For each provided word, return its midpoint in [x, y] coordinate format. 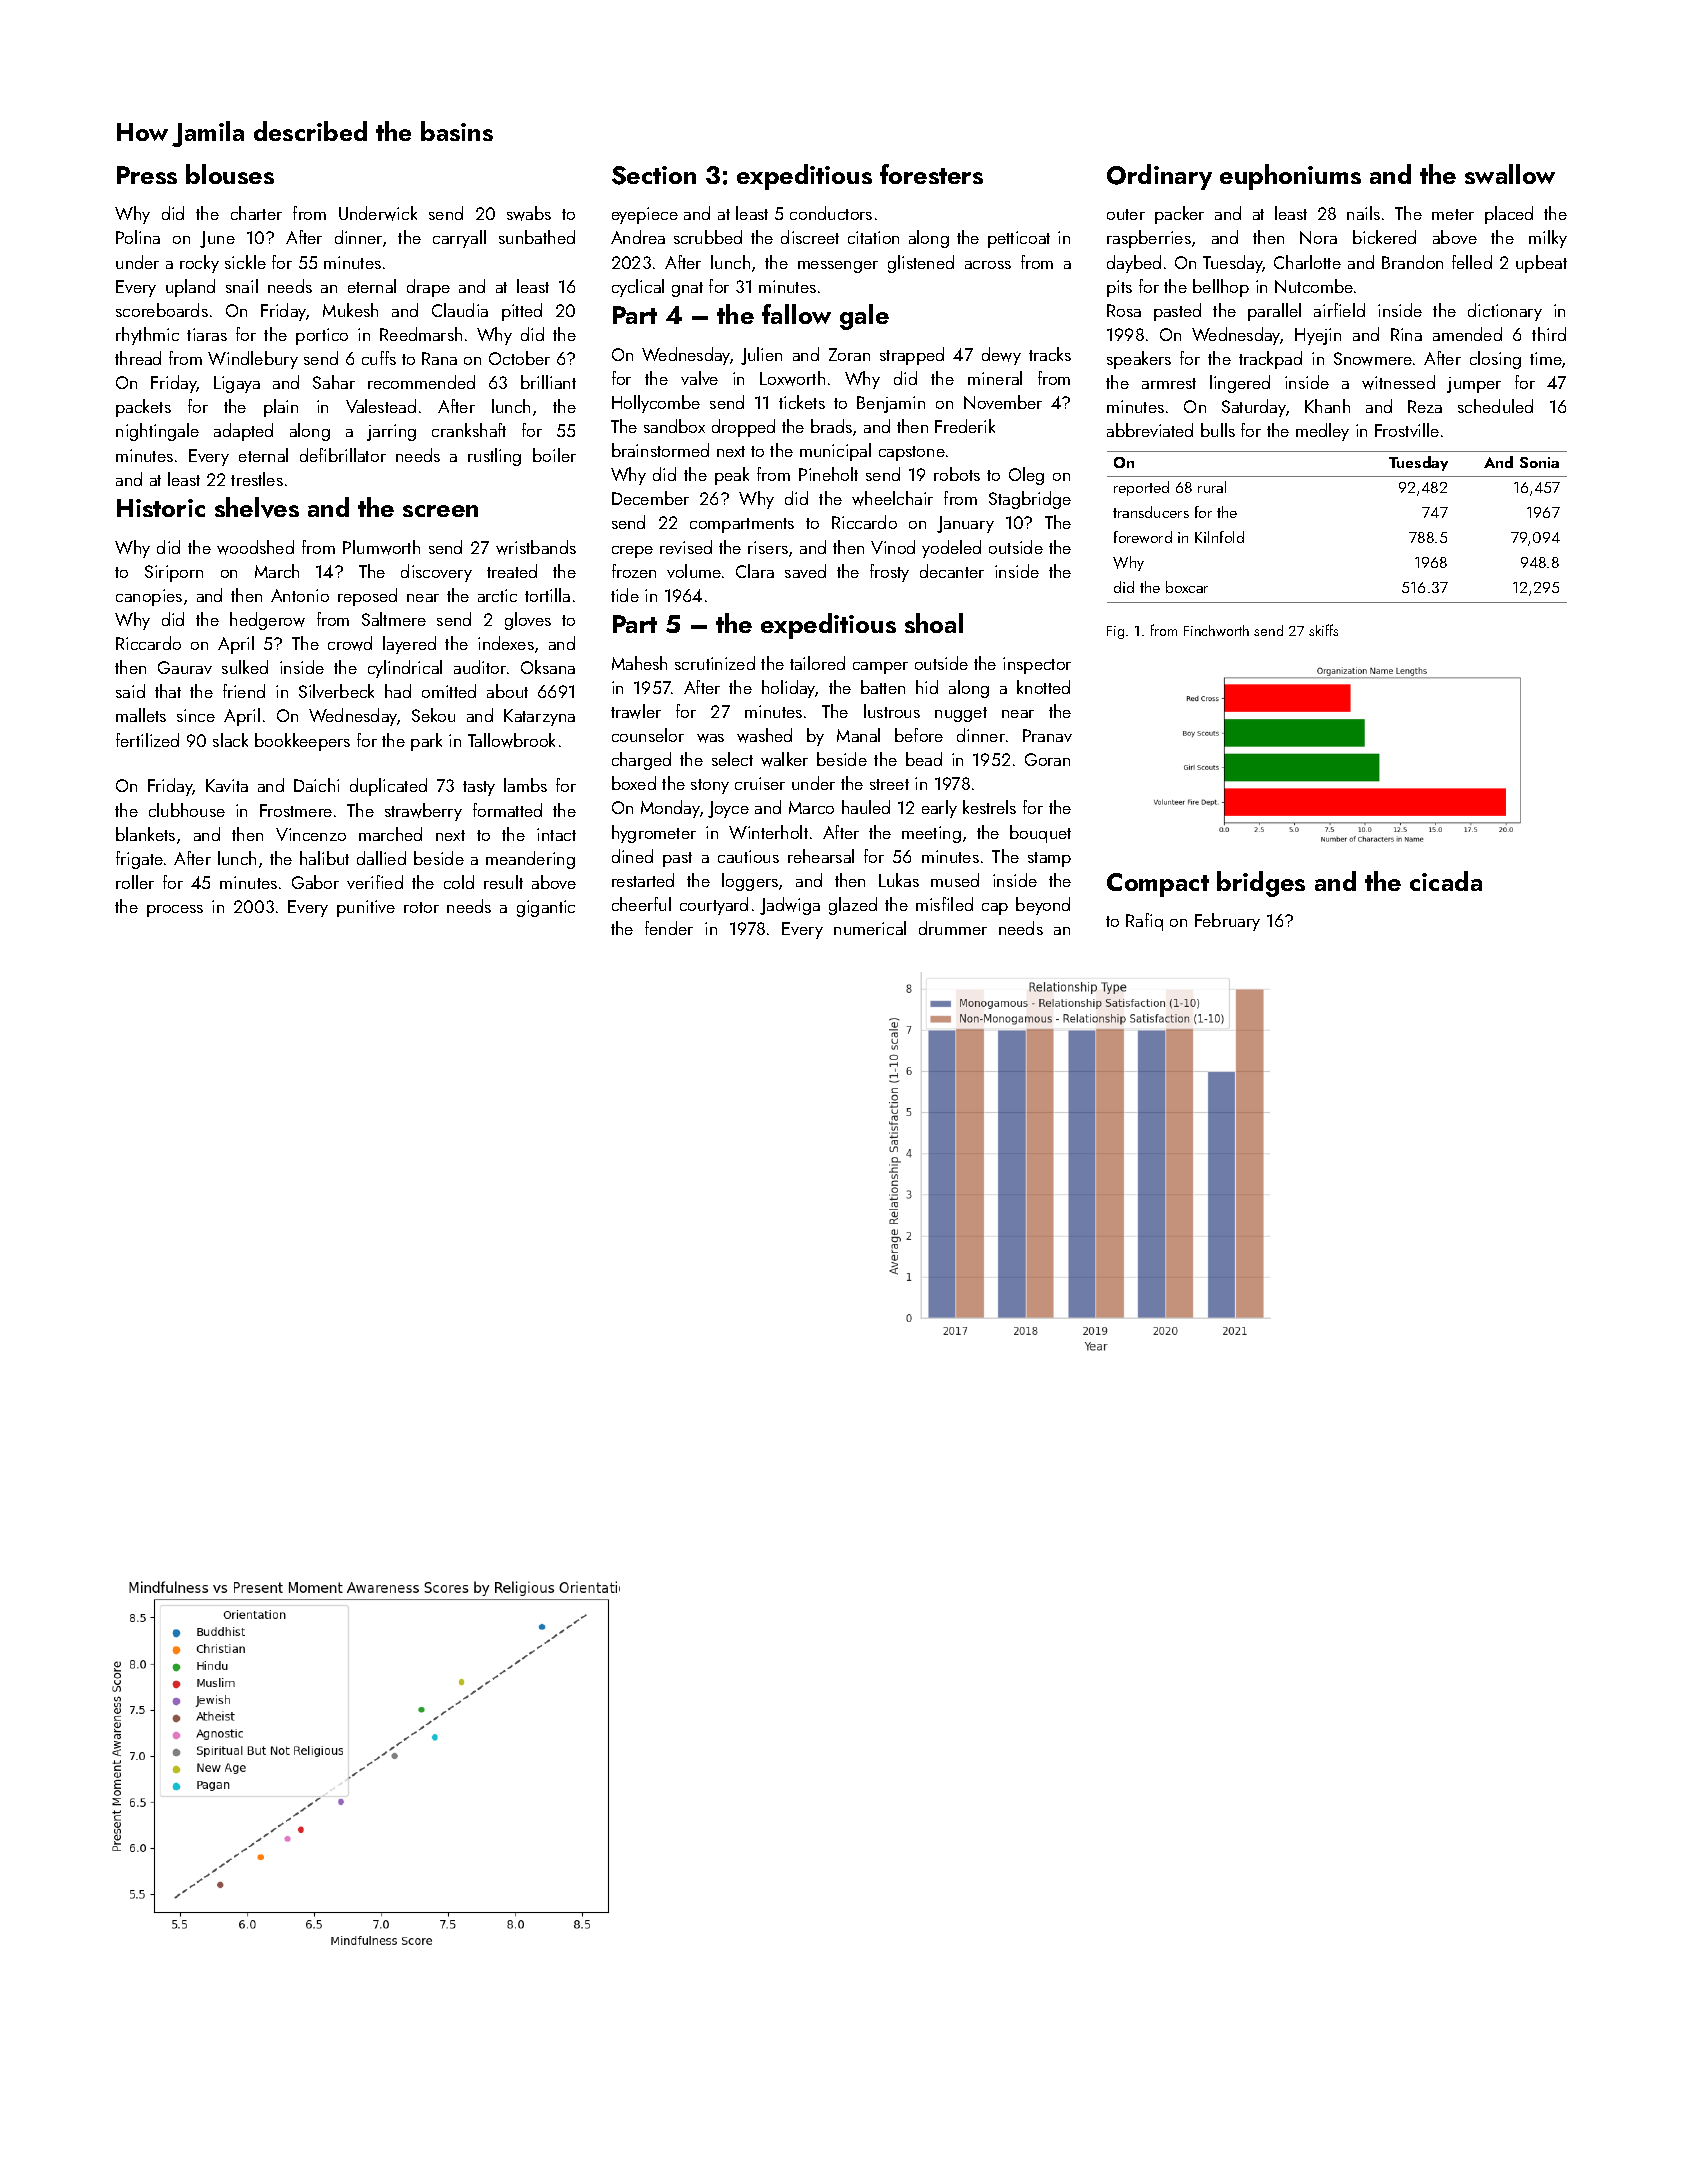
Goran [1047, 759]
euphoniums [1290, 177]
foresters [931, 174]
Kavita [227, 785]
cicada [1446, 881]
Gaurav [185, 667]
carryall [459, 239]
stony [710, 786]
